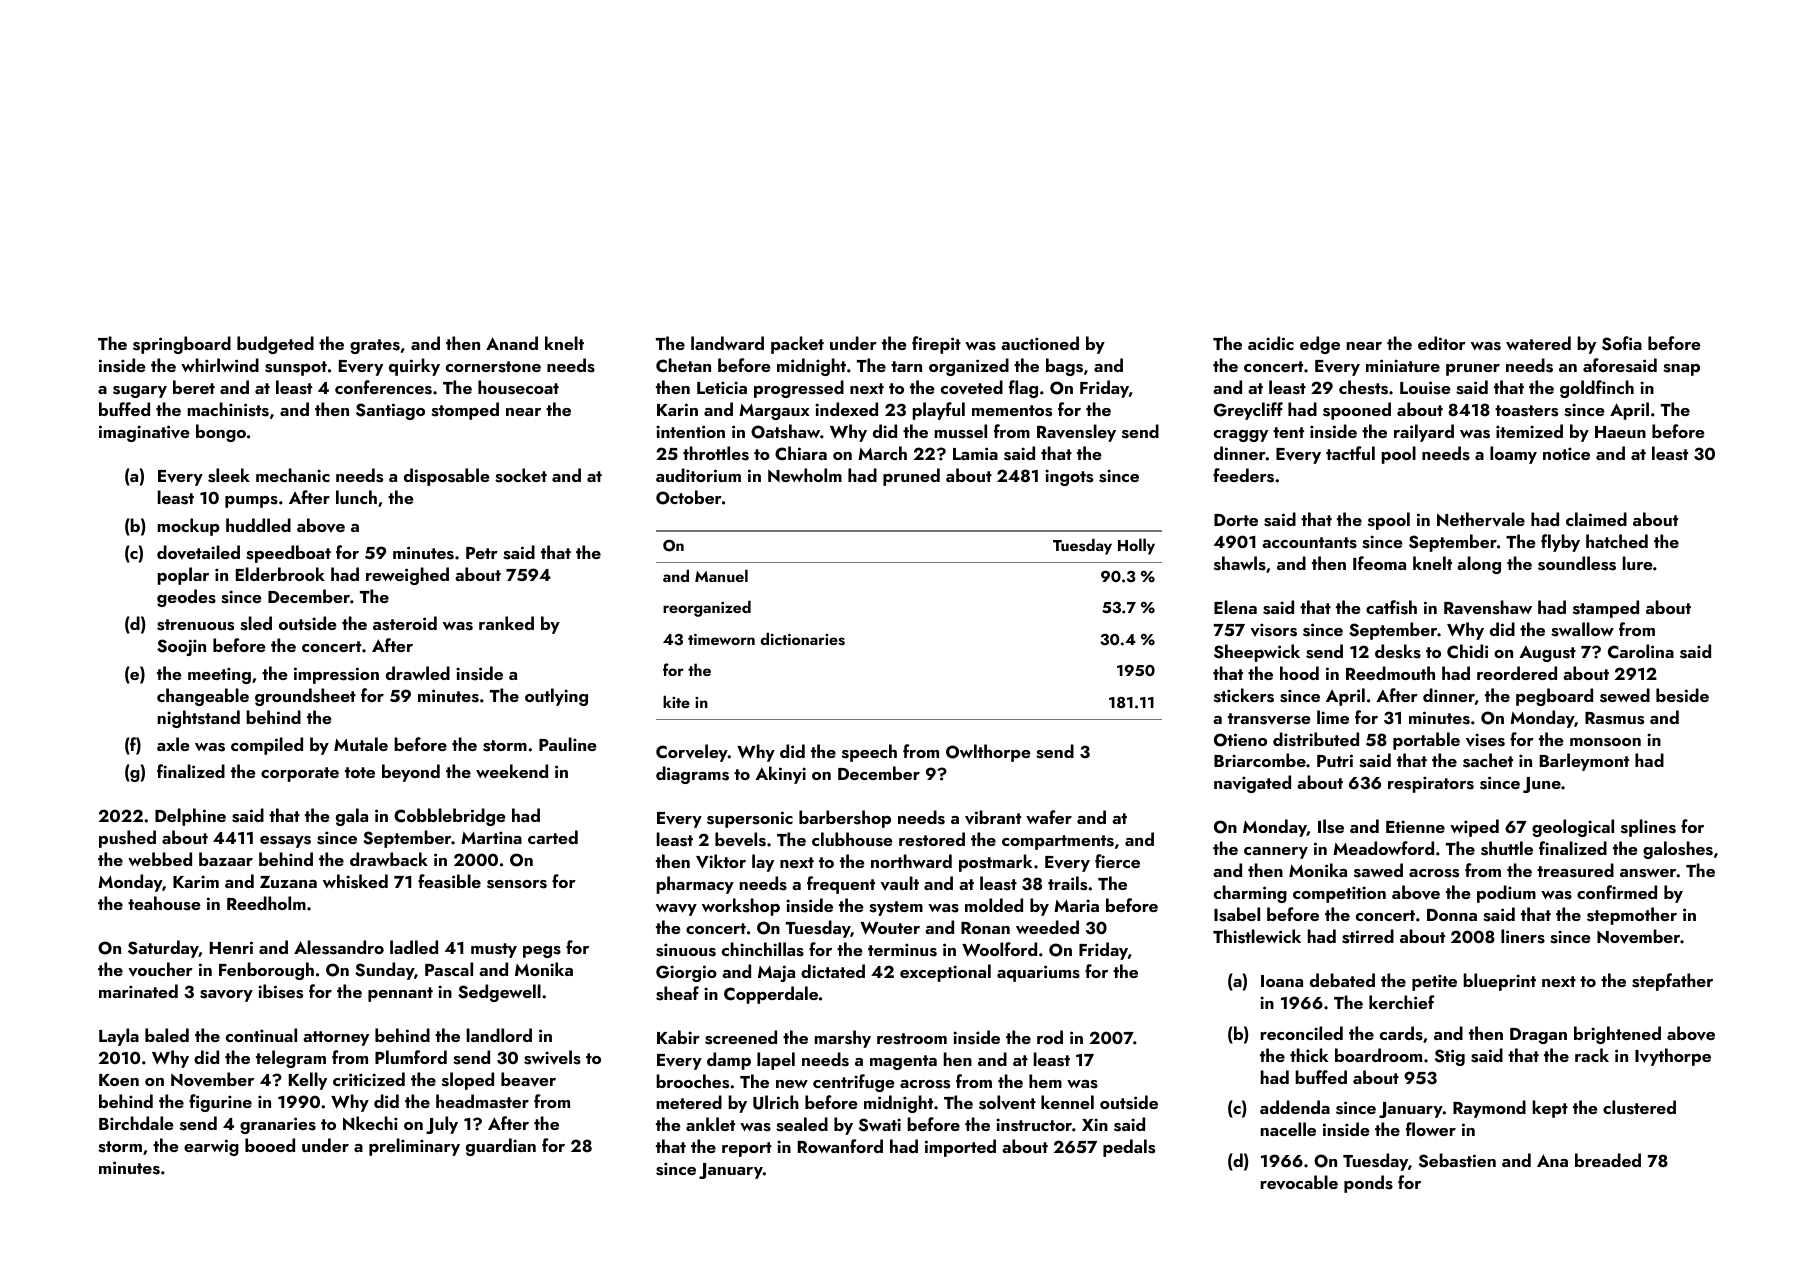  What do you see at coordinates (1538, 1036) in the screenshot?
I see `Dragan` at bounding box center [1538, 1036].
